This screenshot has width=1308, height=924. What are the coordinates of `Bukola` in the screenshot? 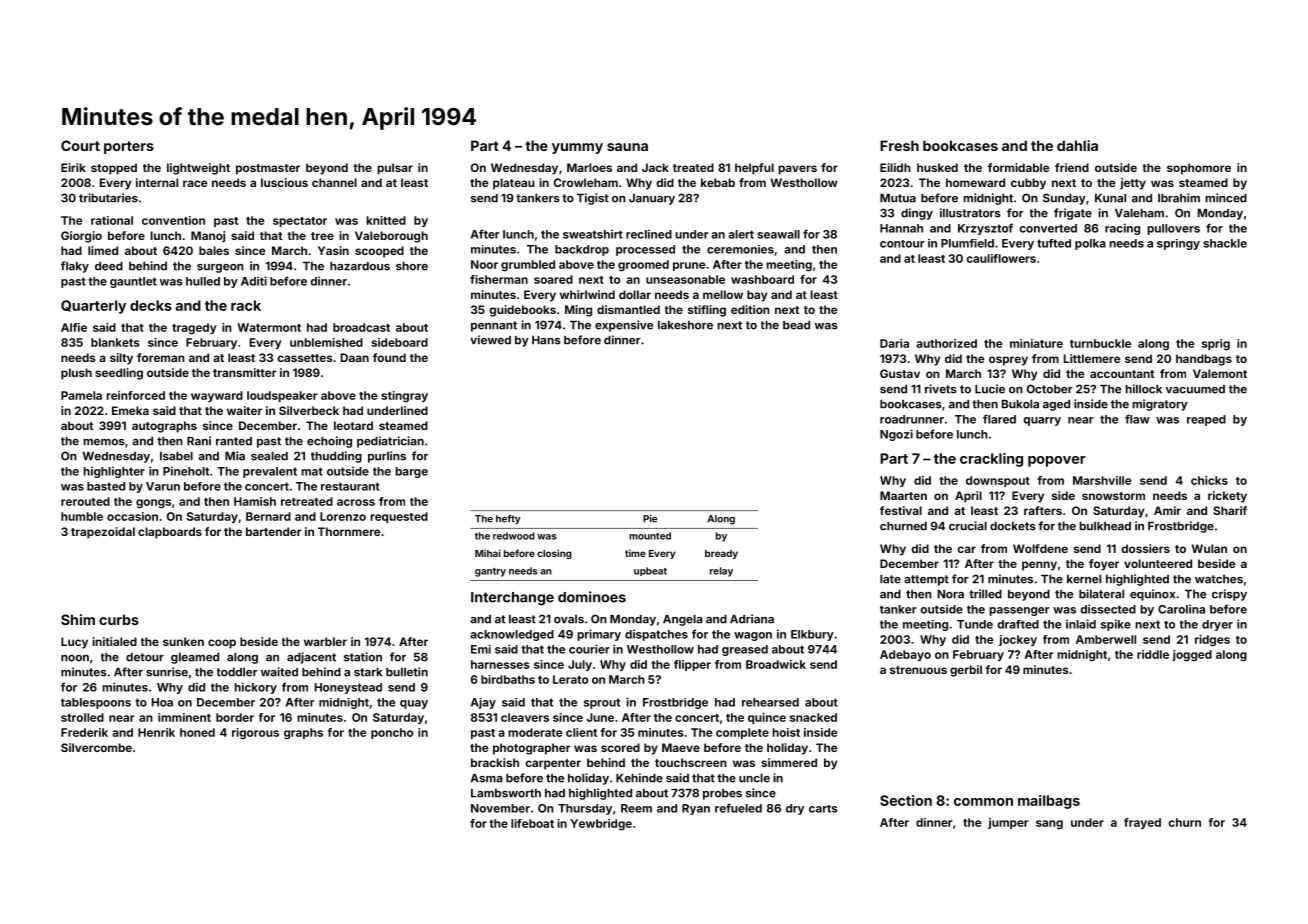 It's located at (1020, 404).
